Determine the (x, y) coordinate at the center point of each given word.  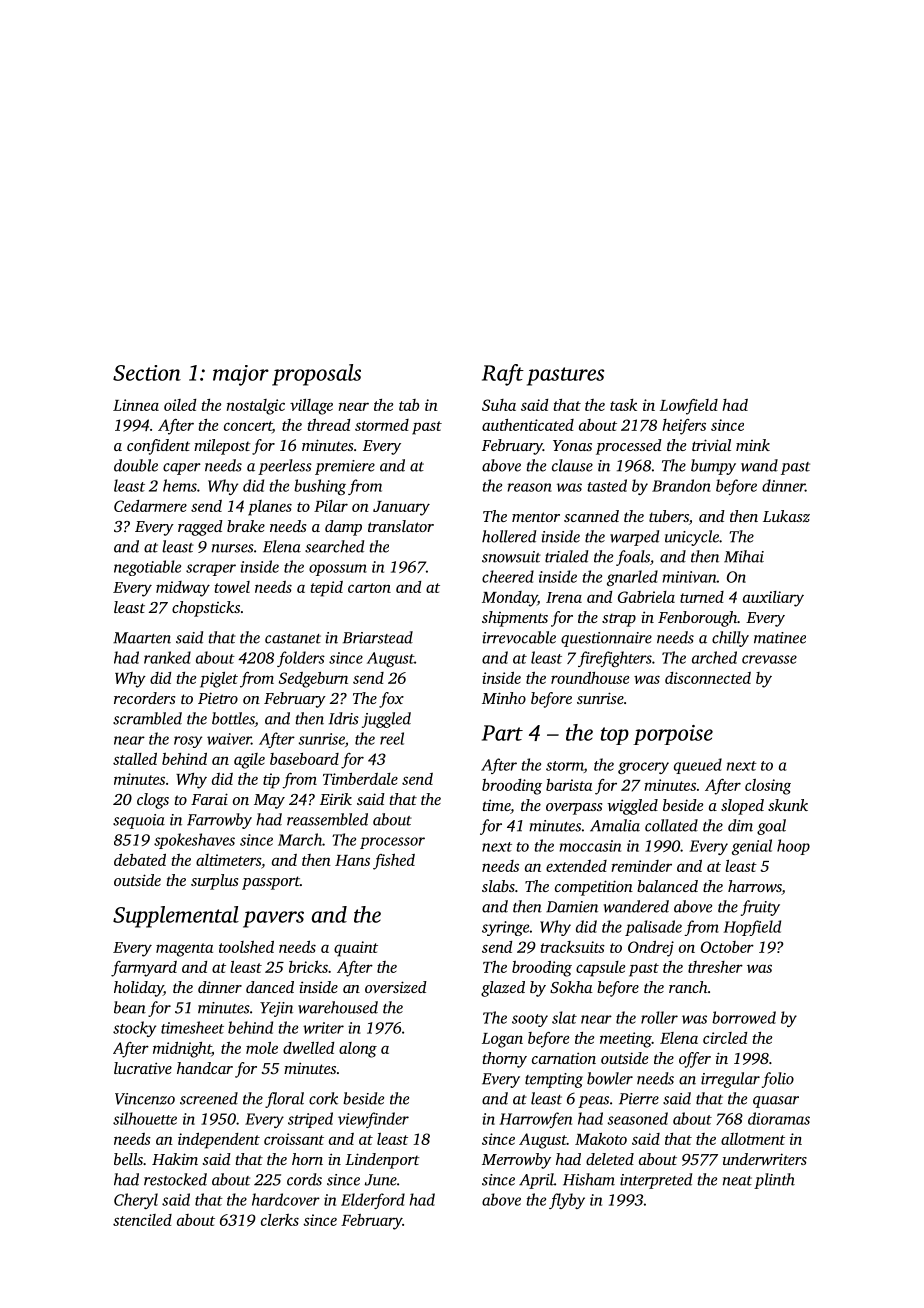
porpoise (673, 735)
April (536, 1181)
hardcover (286, 1199)
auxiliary (773, 599)
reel (392, 738)
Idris (344, 718)
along (358, 1050)
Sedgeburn (313, 680)
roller (659, 1017)
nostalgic (256, 407)
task (623, 405)
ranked (167, 657)
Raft (503, 375)
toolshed (246, 946)
